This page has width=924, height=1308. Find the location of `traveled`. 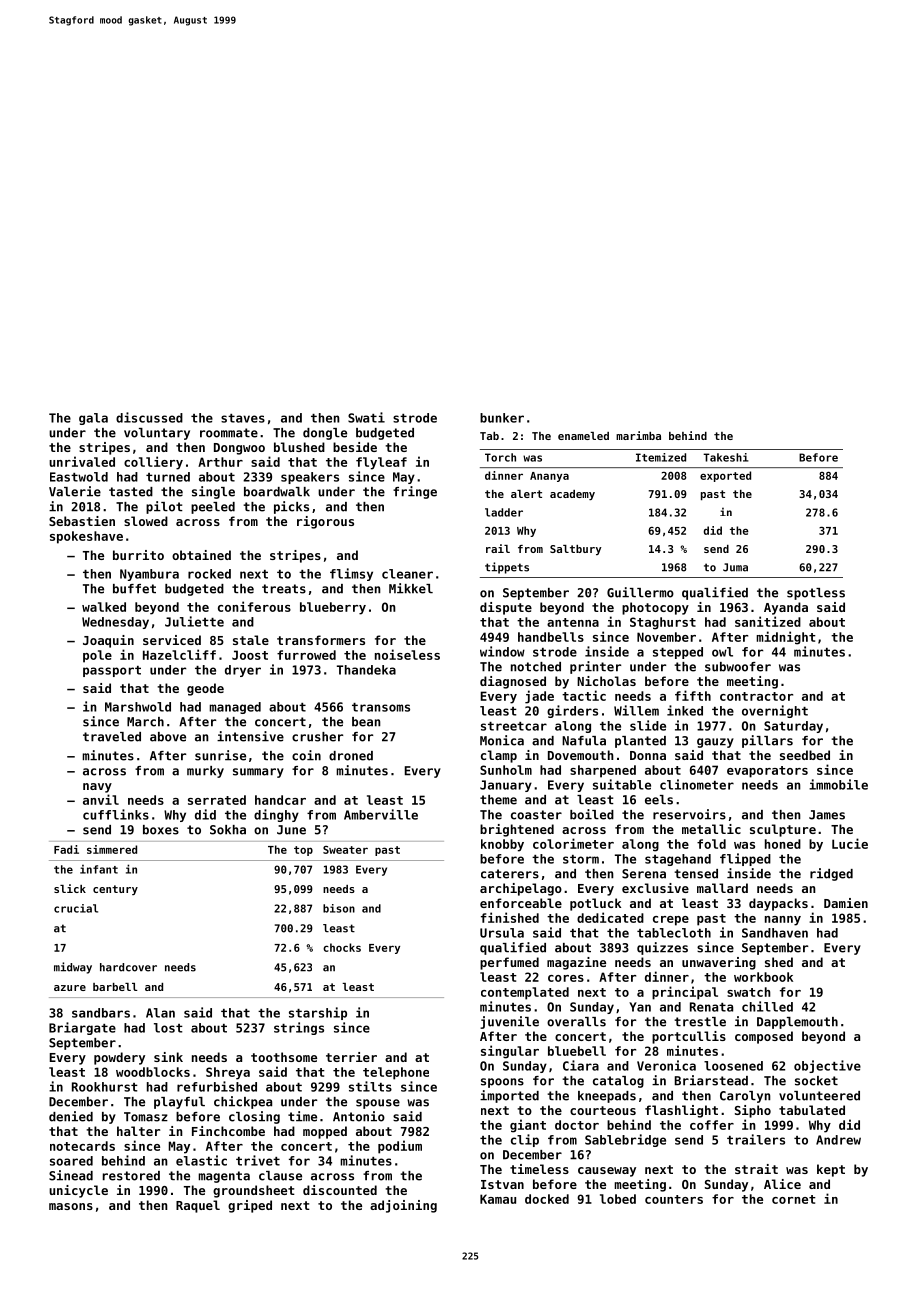

traveled is located at coordinates (112, 737).
